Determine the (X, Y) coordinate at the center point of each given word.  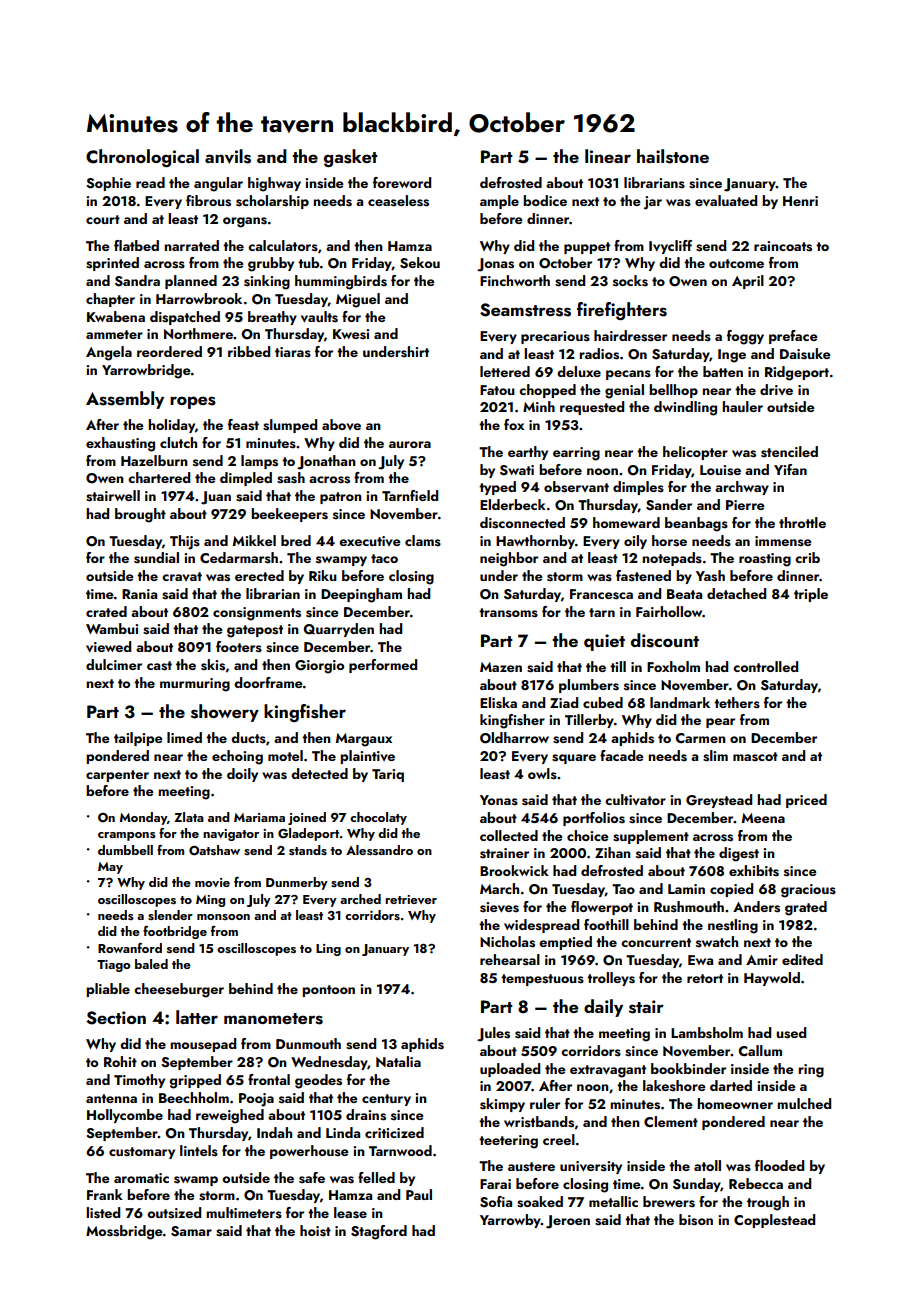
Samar (191, 1231)
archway (742, 488)
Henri (800, 201)
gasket (351, 158)
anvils (228, 156)
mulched (804, 1103)
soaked (540, 1202)
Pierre (745, 505)
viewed (108, 647)
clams (423, 541)
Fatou (497, 390)
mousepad (203, 1045)
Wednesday (329, 1063)
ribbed (249, 351)
